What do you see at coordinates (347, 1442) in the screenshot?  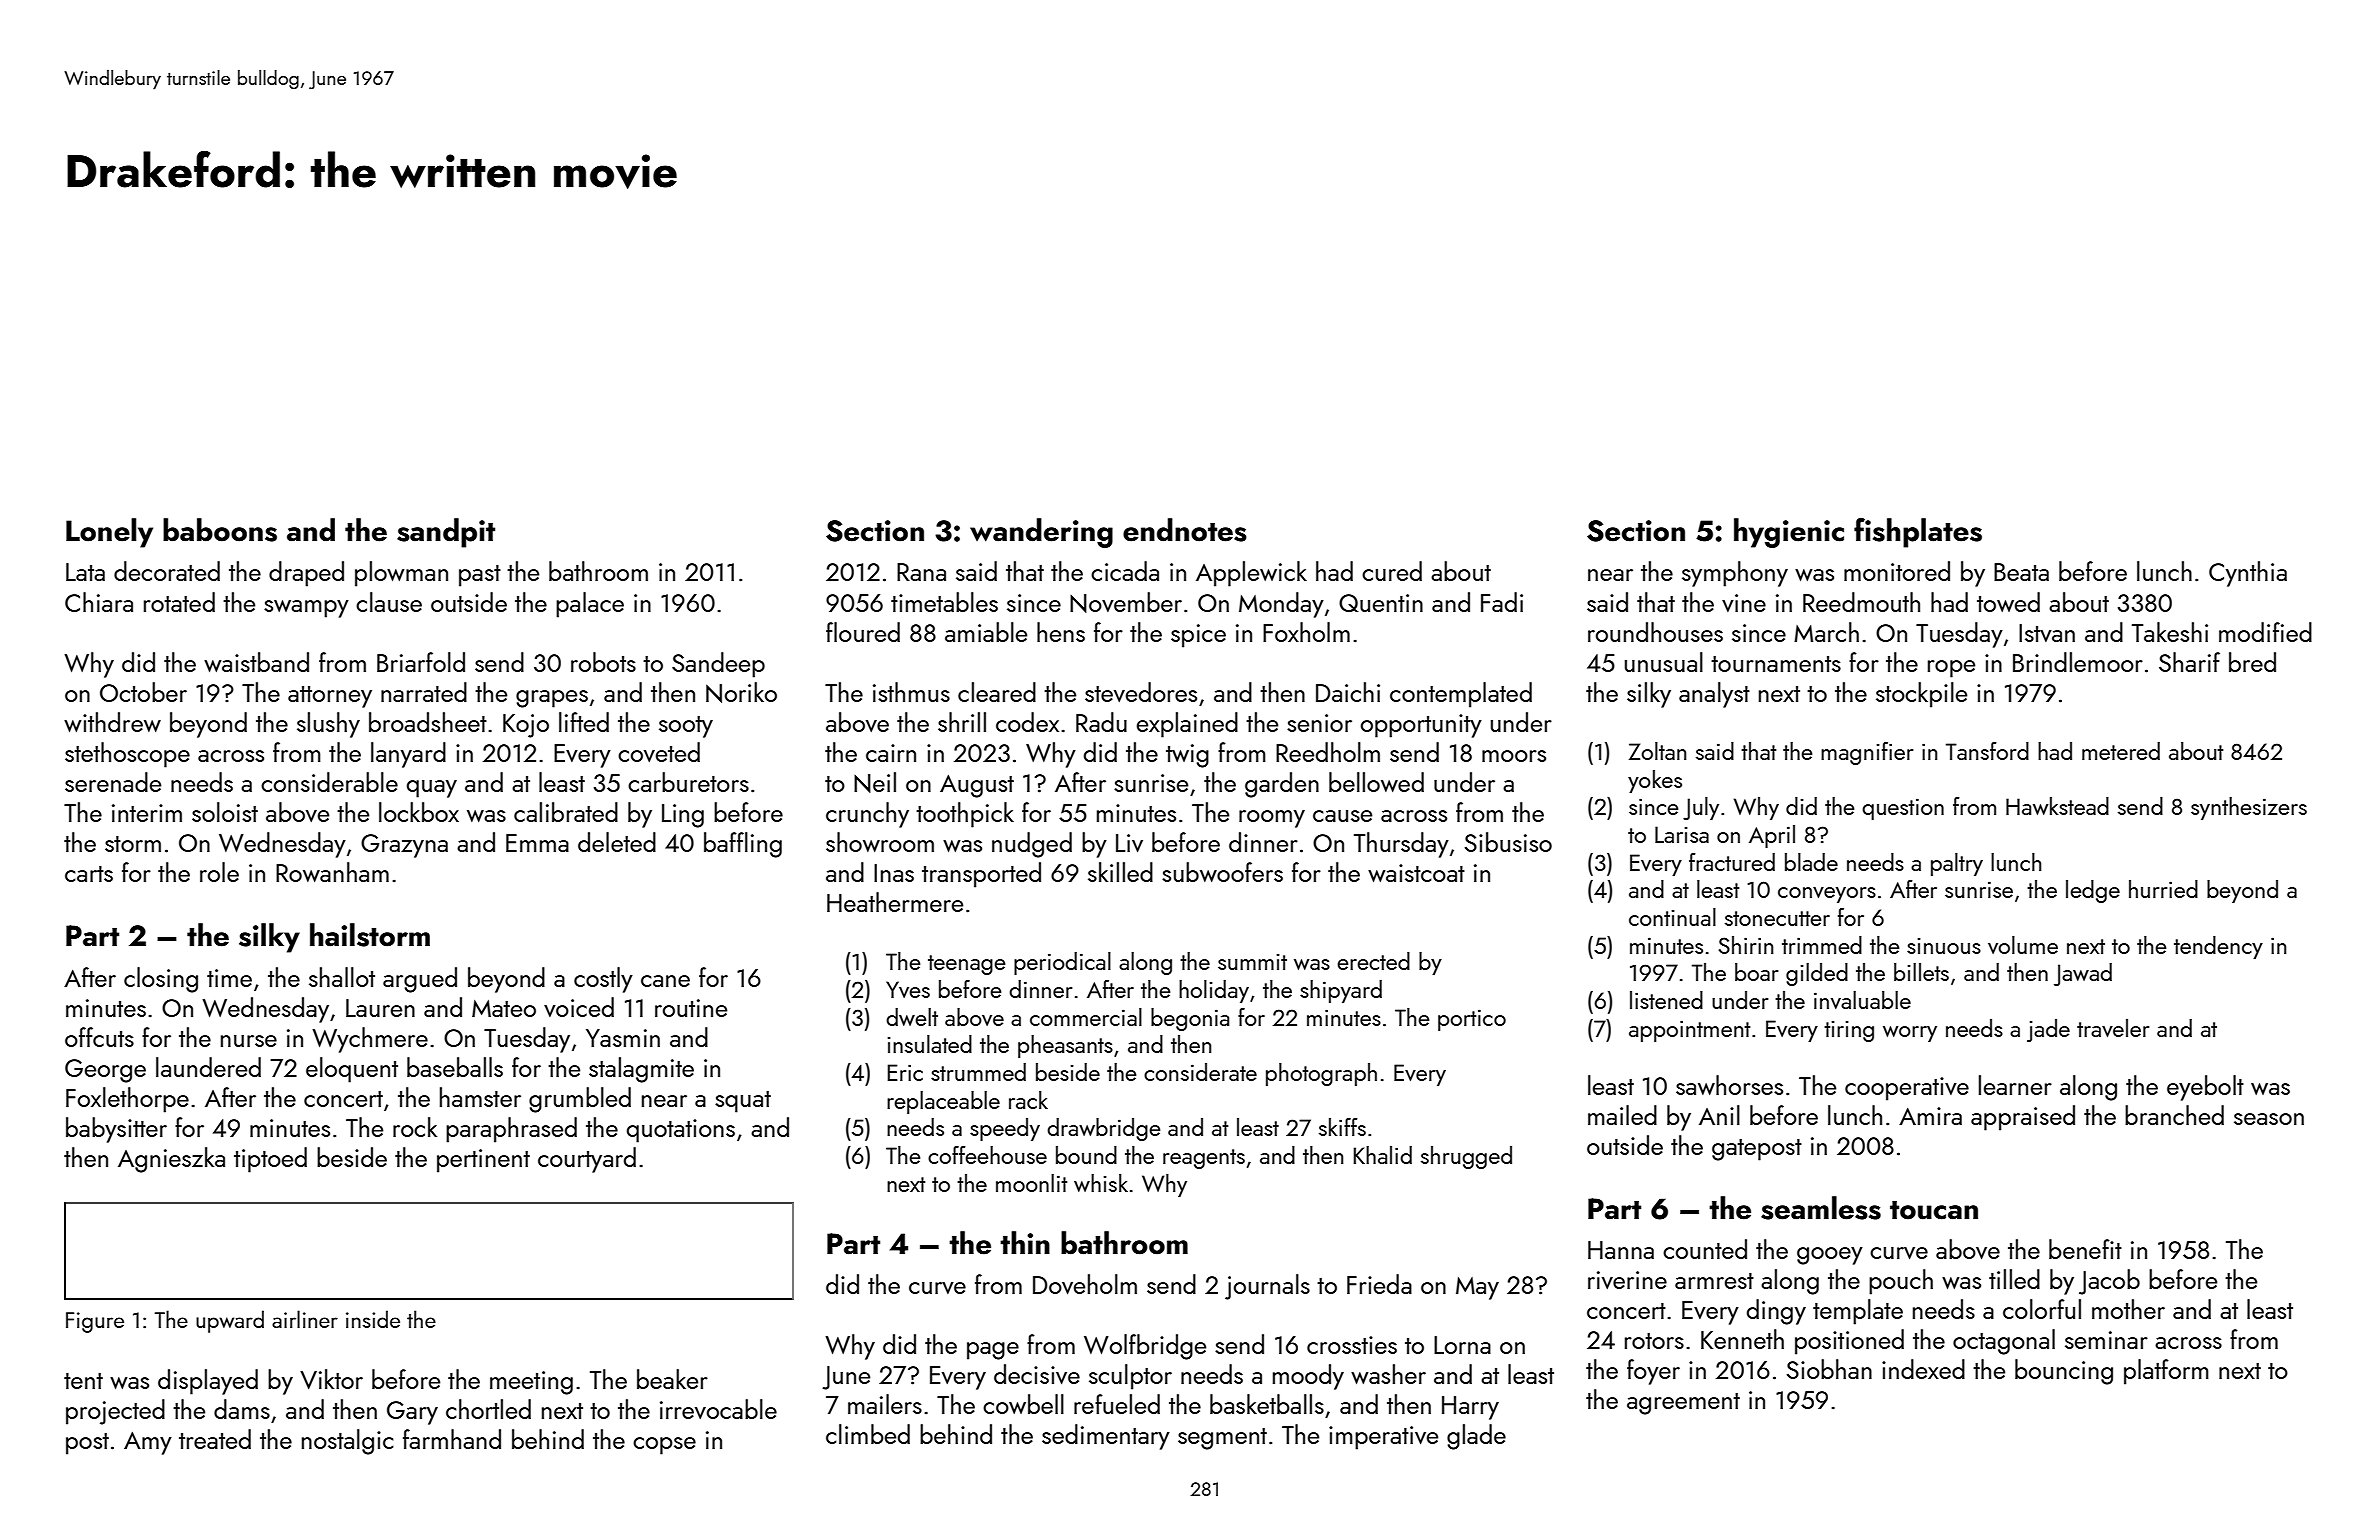 I see `nostalgic` at bounding box center [347, 1442].
